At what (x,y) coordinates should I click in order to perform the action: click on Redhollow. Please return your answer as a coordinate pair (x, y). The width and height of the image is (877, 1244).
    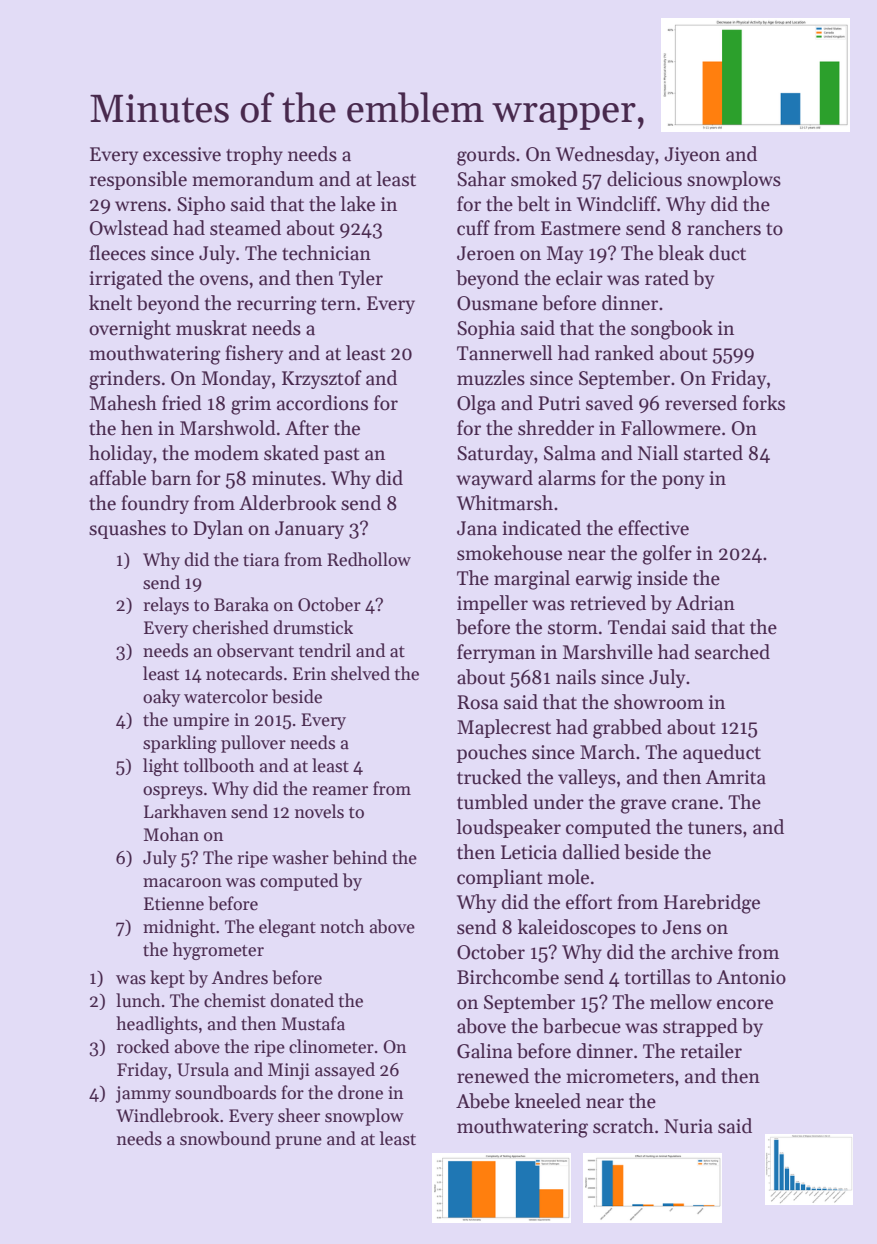
    Looking at the image, I should click on (369, 559).
